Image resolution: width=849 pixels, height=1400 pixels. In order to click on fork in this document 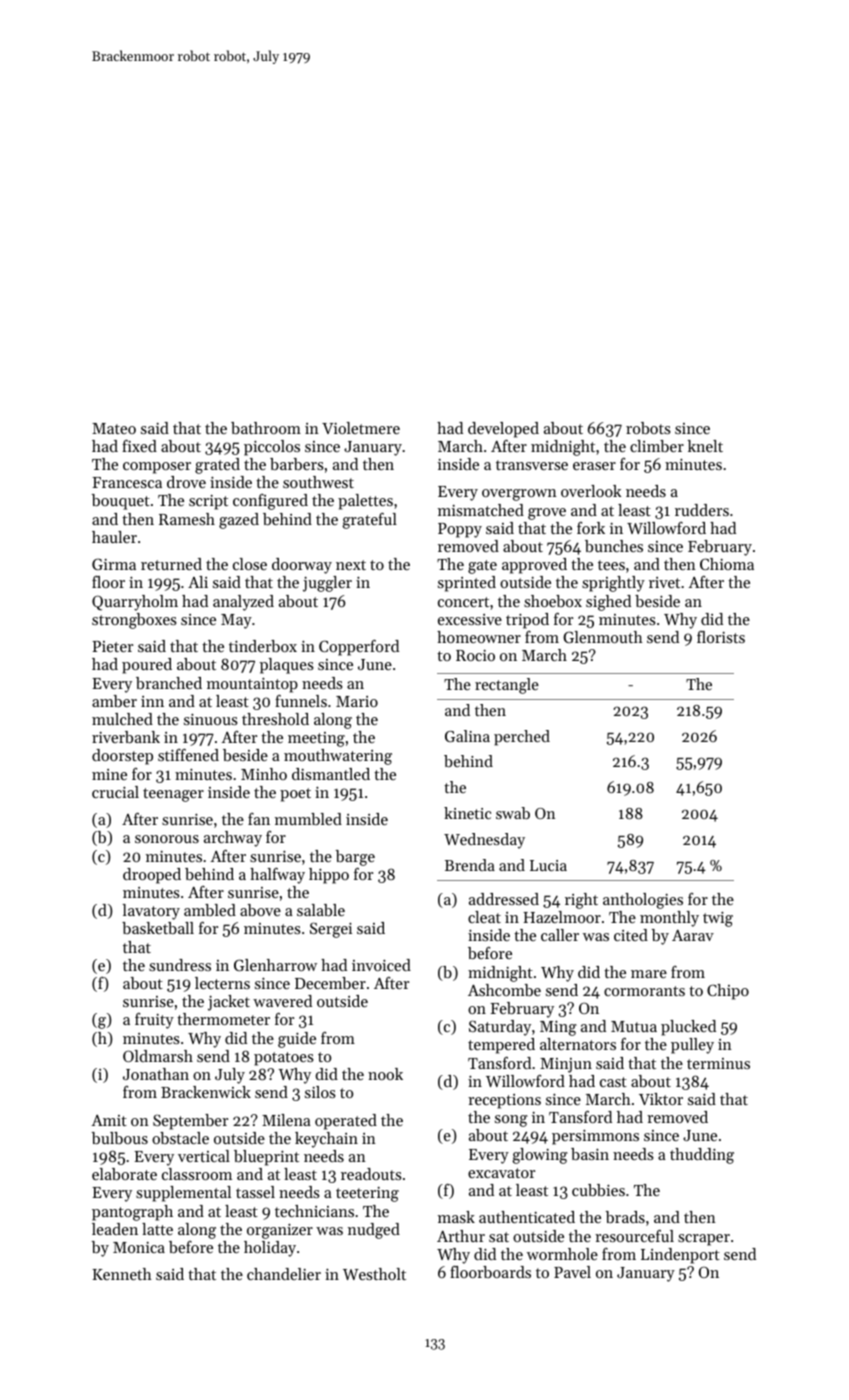, I will do `click(591, 528)`.
